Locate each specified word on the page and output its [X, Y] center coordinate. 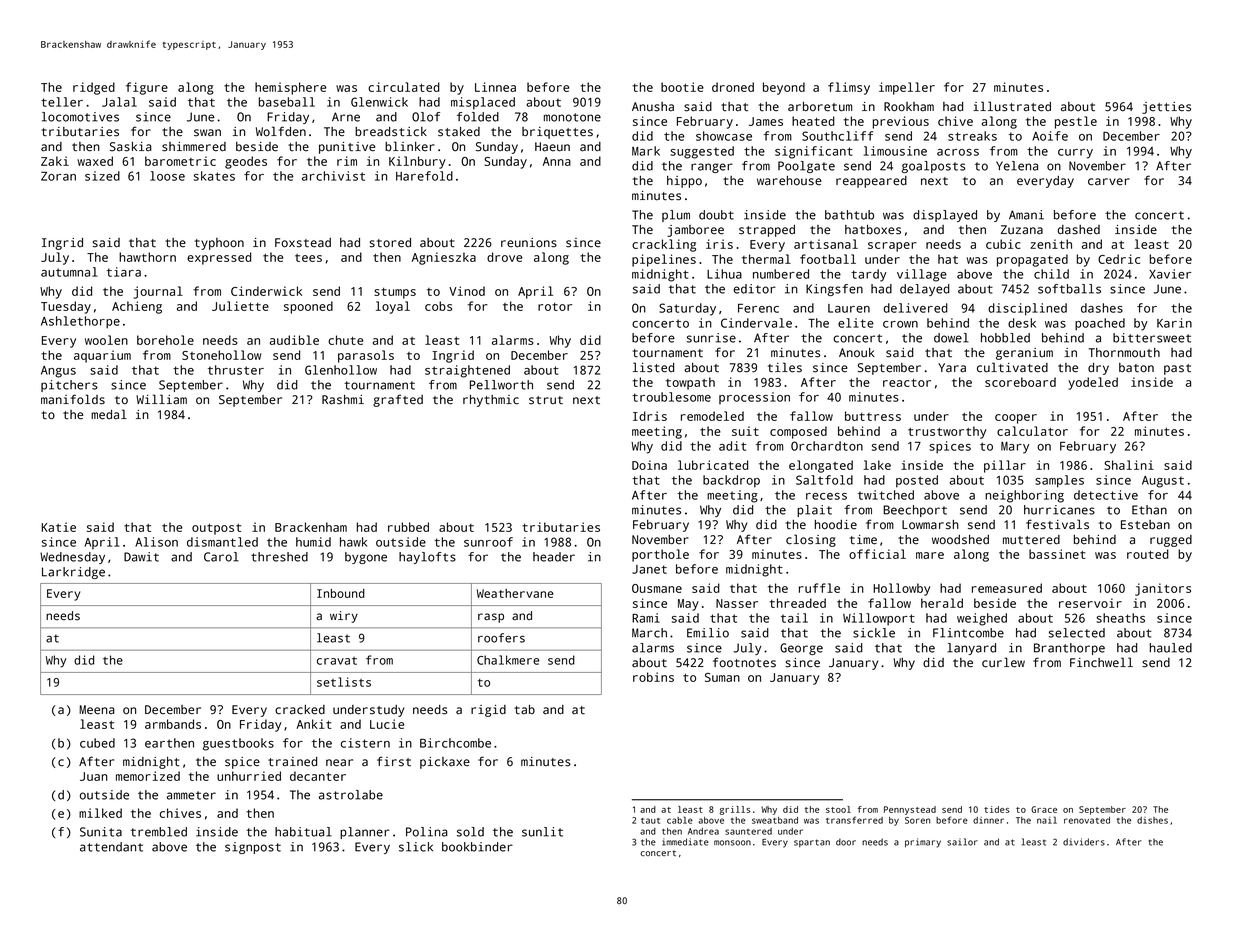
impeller [907, 88]
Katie [59, 527]
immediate [685, 842]
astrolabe [351, 795]
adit [732, 446]
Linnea [495, 87]
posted [917, 481]
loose [167, 176]
